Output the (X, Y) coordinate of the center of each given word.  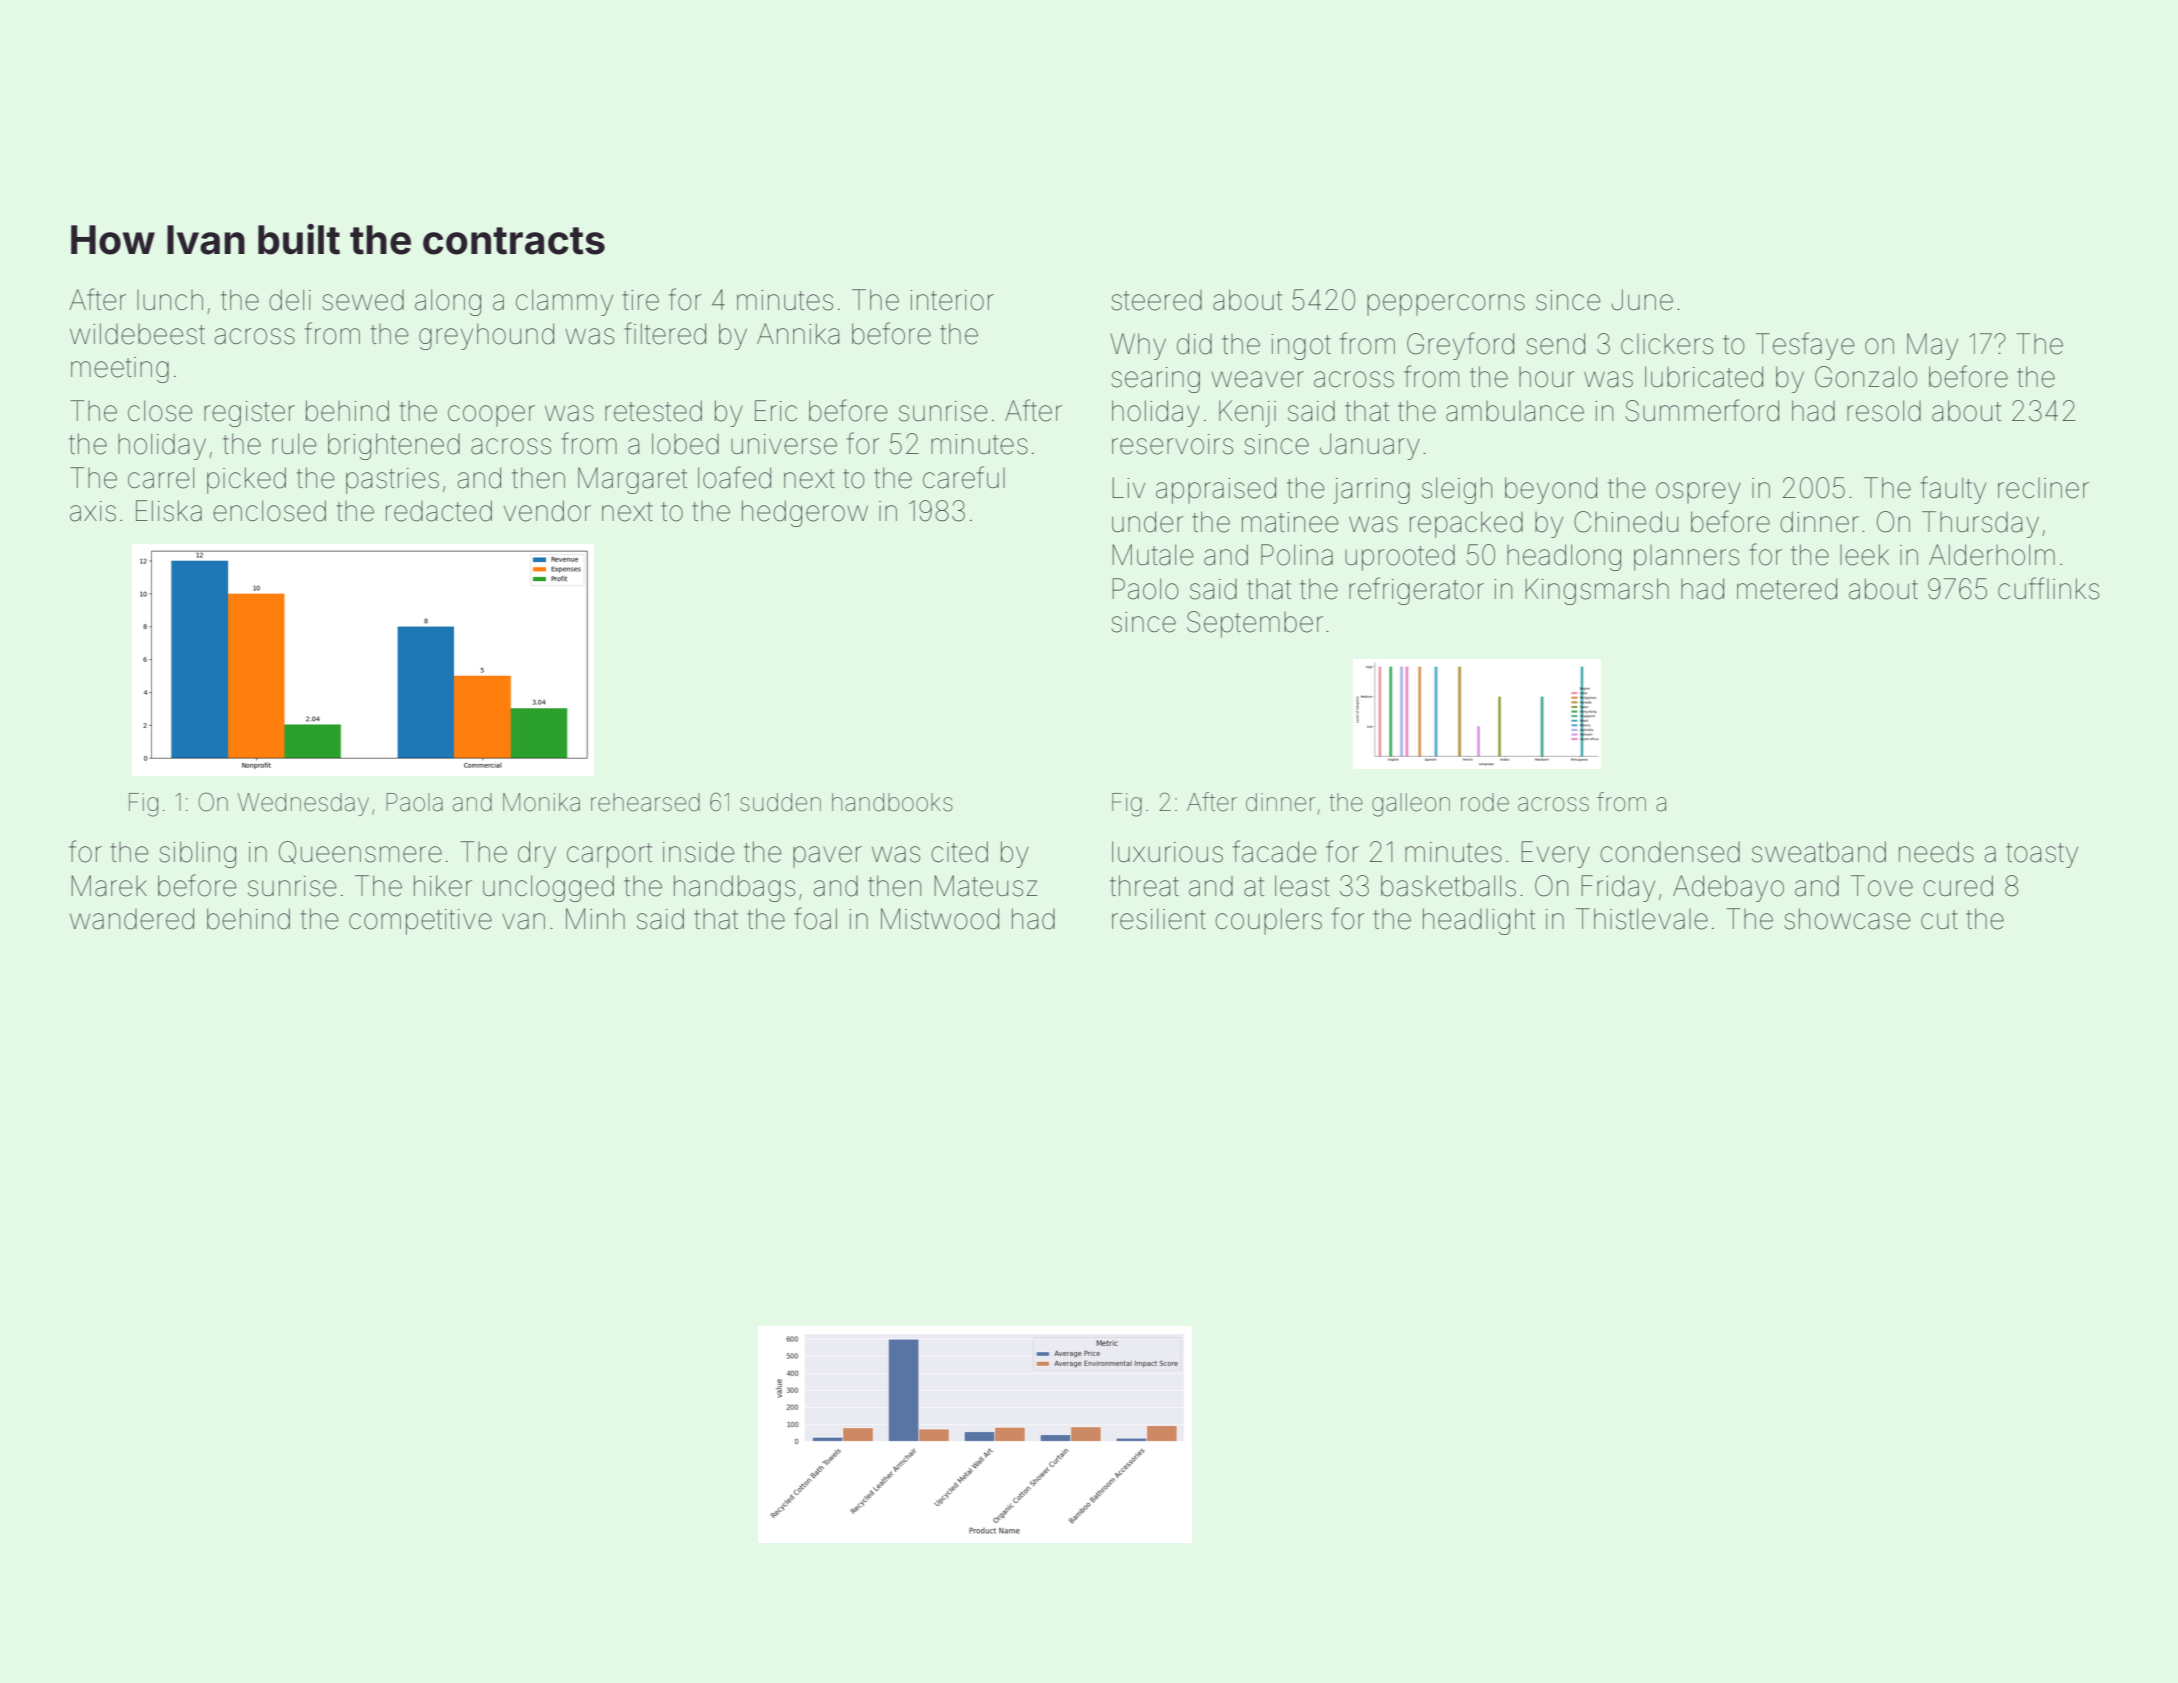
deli (290, 300)
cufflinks (2048, 588)
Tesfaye (1805, 346)
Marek (109, 886)
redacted (439, 511)
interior (952, 300)
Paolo (1146, 589)
